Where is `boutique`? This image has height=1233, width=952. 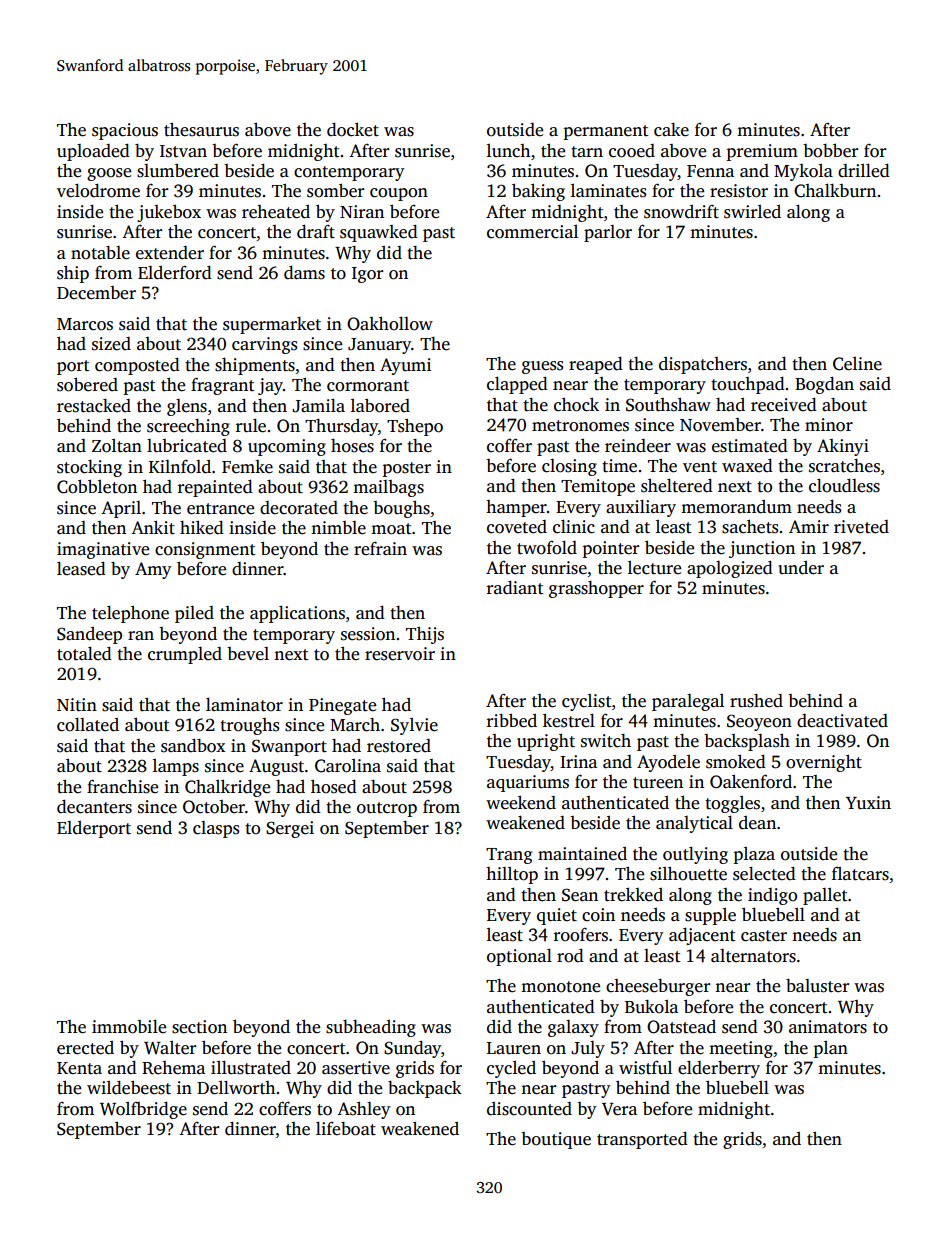 boutique is located at coordinates (556, 1140).
